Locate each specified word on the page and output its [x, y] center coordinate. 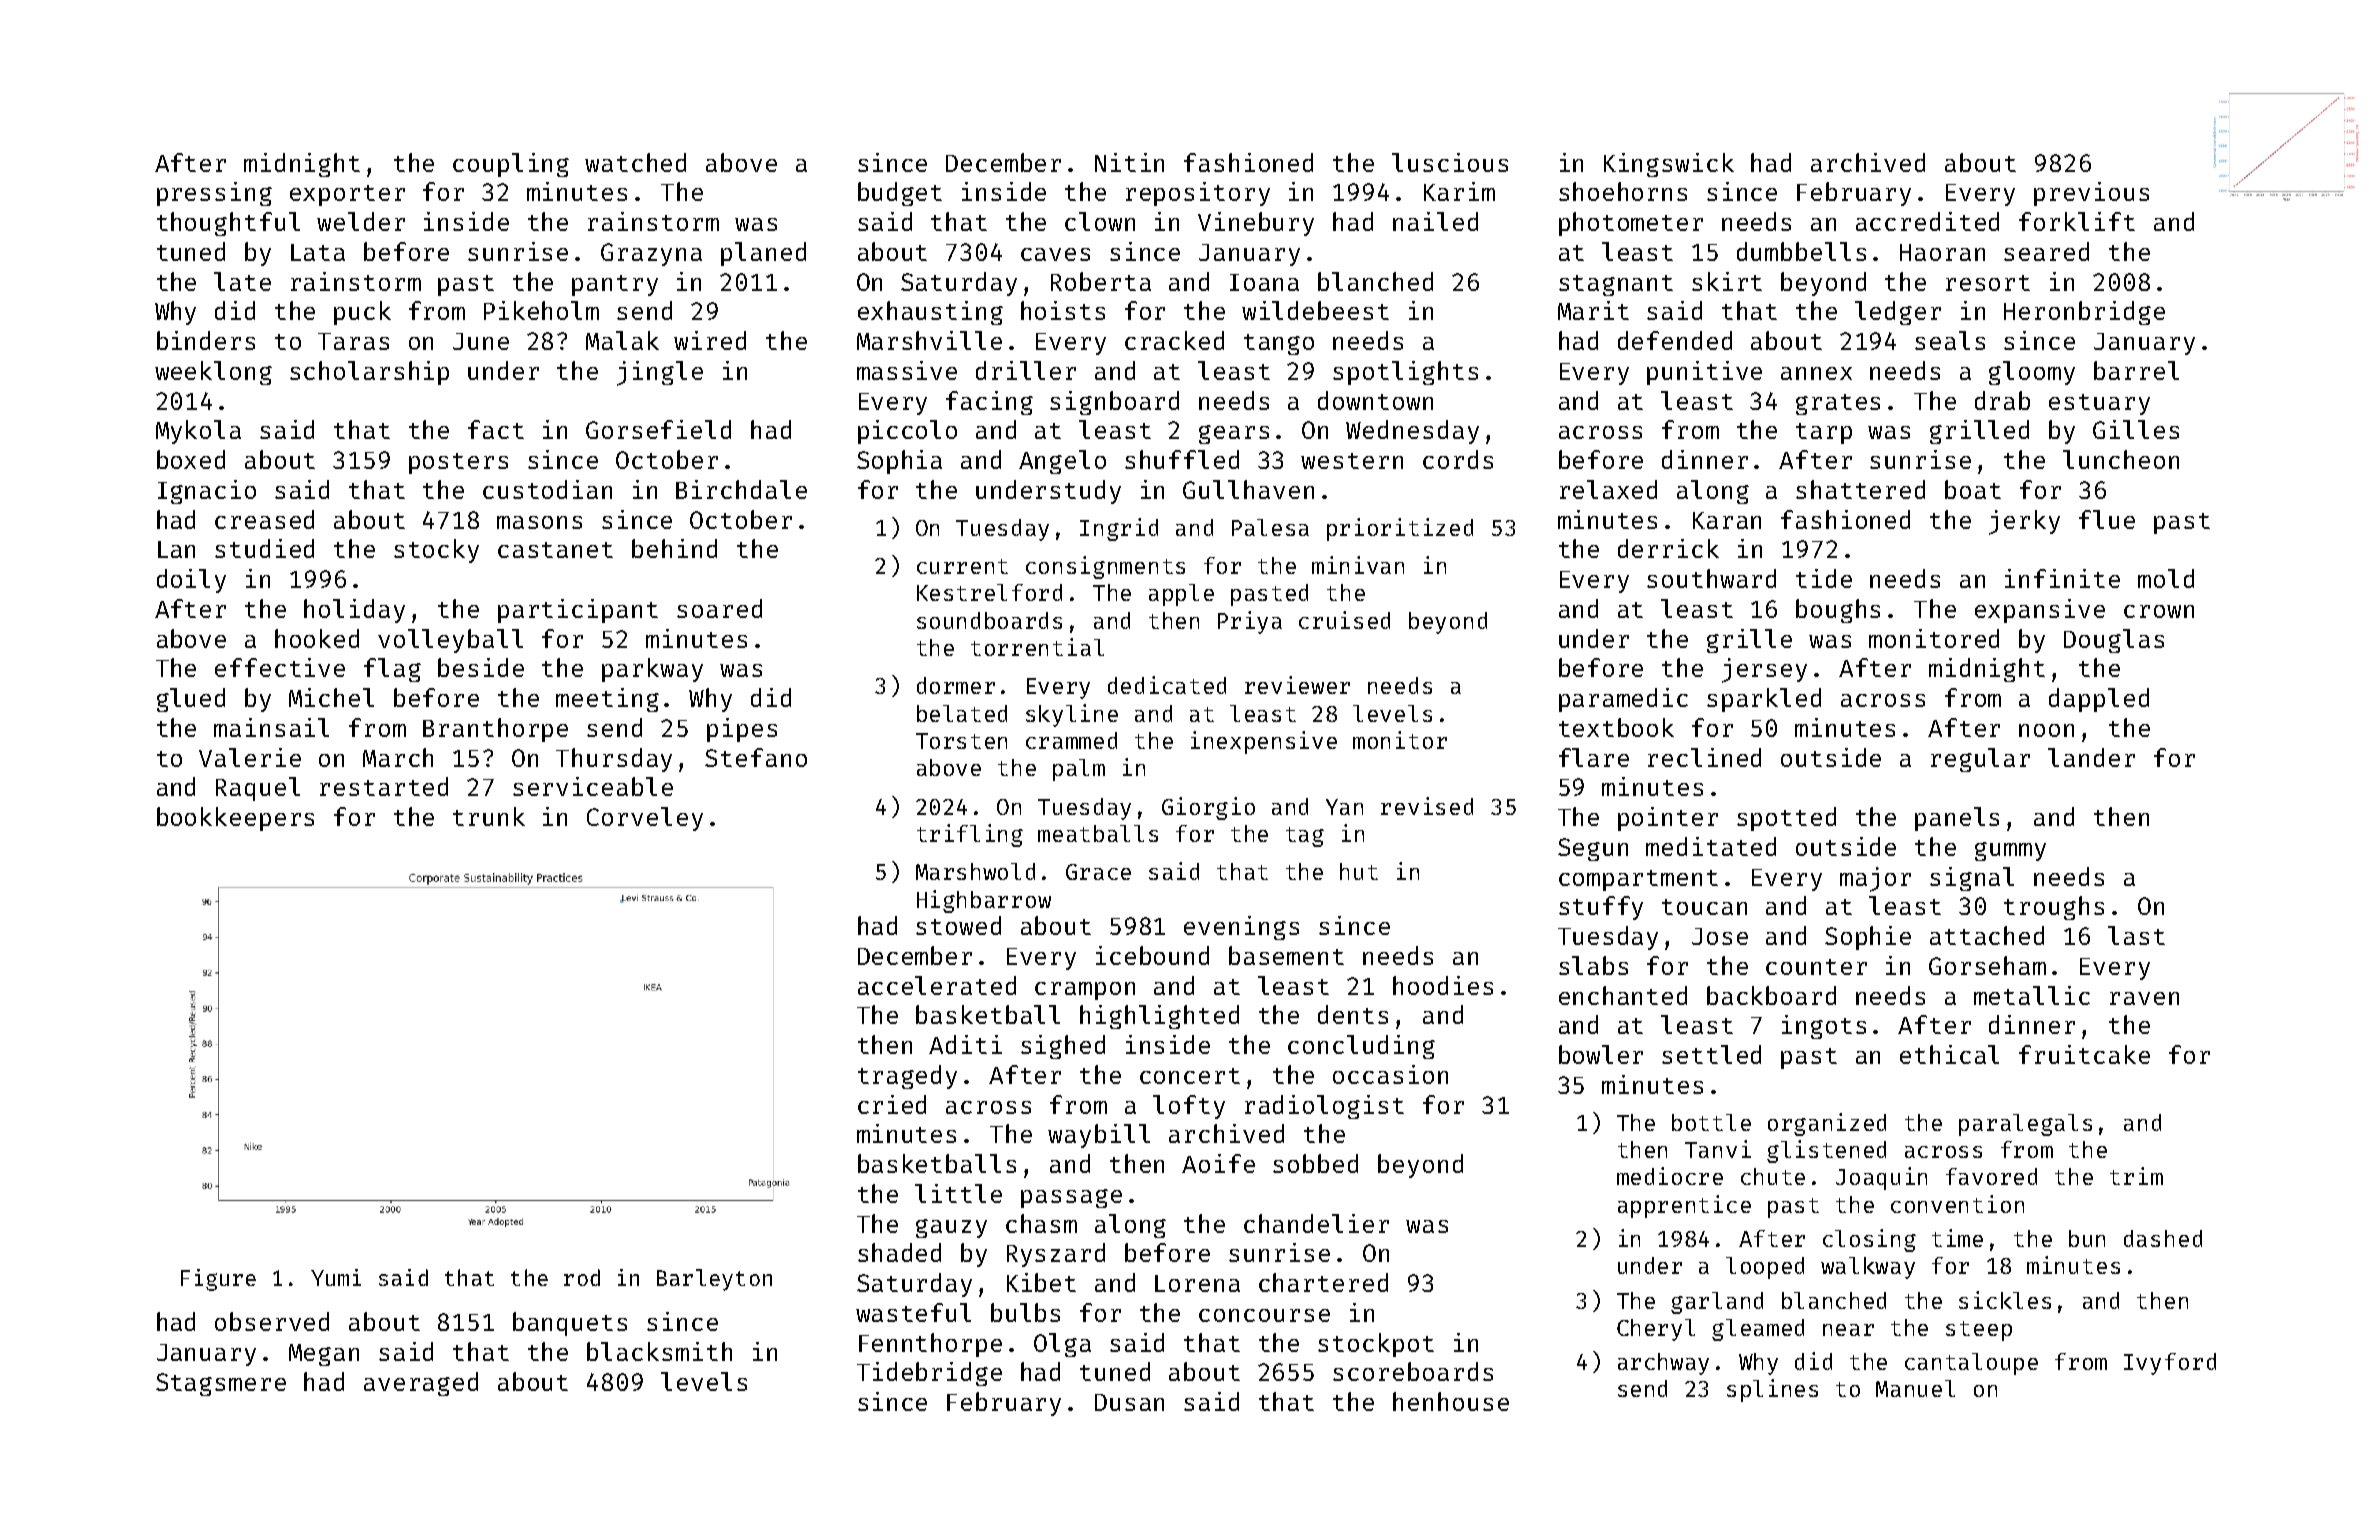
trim [2136, 1176]
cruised [1344, 620]
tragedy [907, 1077]
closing [1869, 1240]
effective [280, 667]
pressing [214, 194]
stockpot [1376, 1345]
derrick [1668, 548]
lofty [1189, 1107]
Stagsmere [221, 1384]
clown [1100, 221]
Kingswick [1669, 165]
